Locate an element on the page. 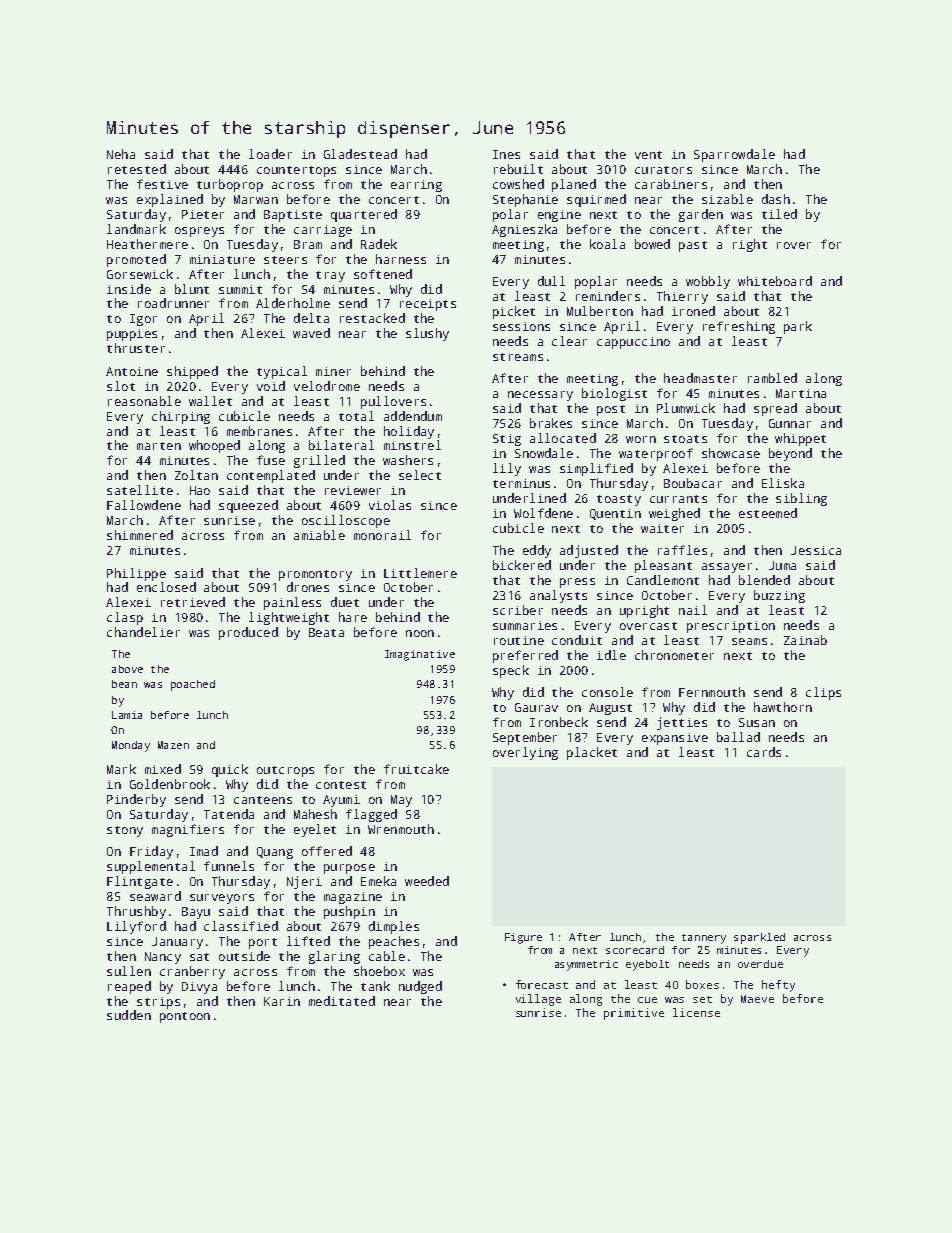 This page has height=1233, width=952. refreshing is located at coordinates (739, 327).
